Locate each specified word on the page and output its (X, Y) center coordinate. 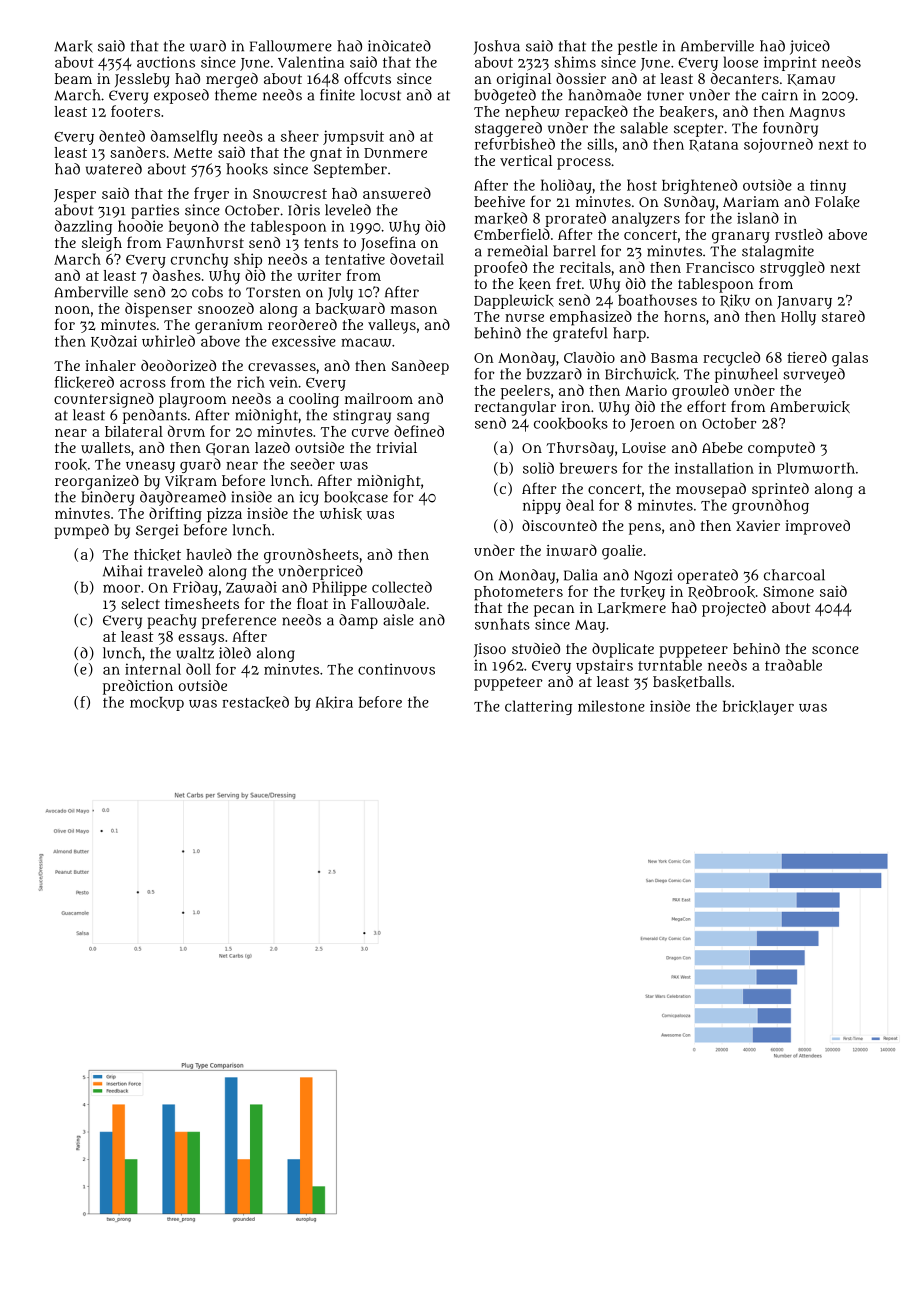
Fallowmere (291, 46)
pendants (155, 416)
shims (575, 62)
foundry (790, 129)
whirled (168, 341)
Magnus (817, 114)
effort (706, 406)
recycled (731, 359)
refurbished (515, 144)
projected (734, 609)
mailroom (379, 398)
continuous (396, 669)
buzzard (554, 374)
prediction (138, 687)
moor (121, 588)
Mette (192, 153)
